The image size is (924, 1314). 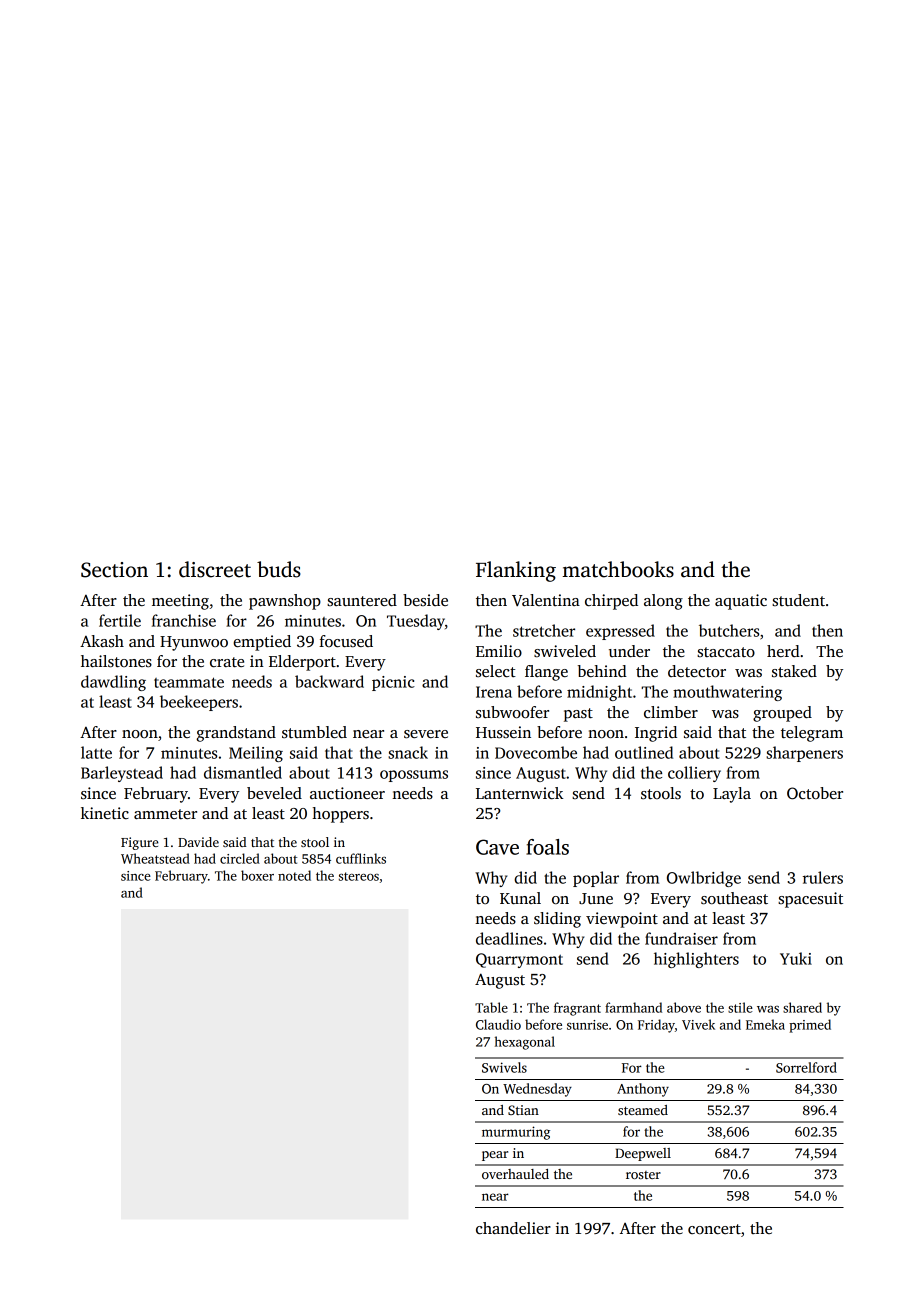 I want to click on concert, so click(x=714, y=1229).
